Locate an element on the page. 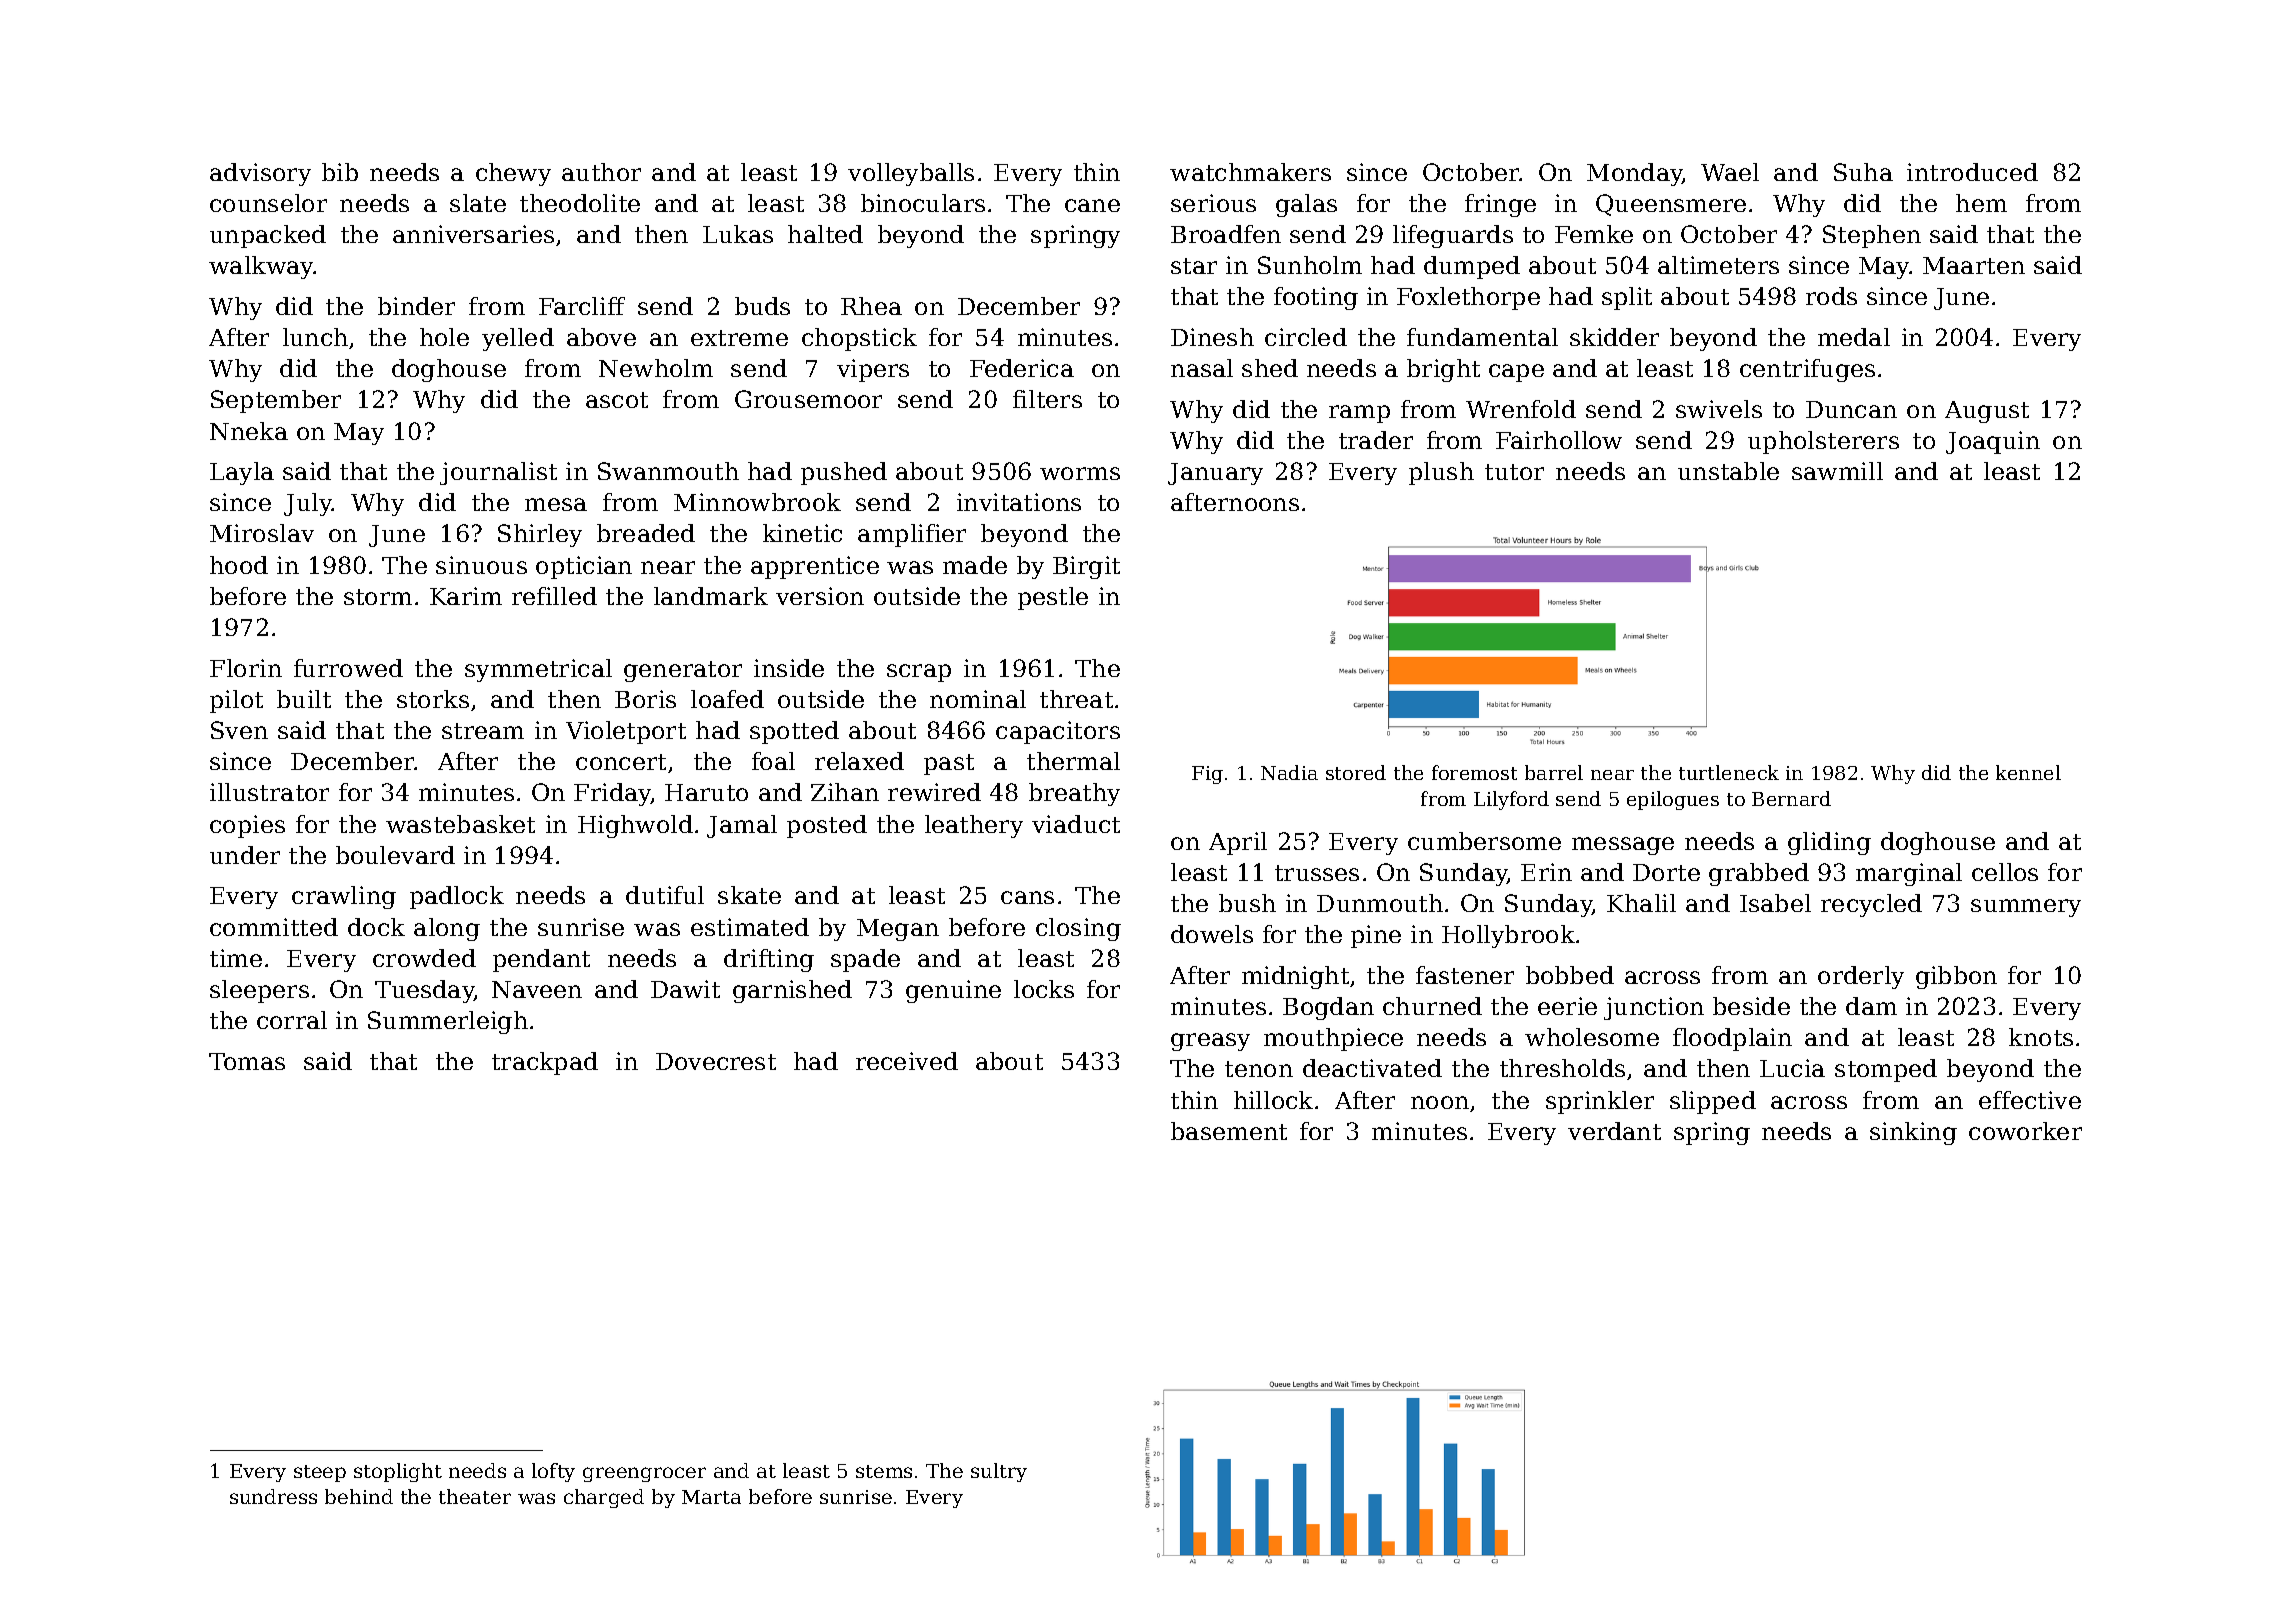 Image resolution: width=2292 pixels, height=1620 pixels. Femke is located at coordinates (1594, 234).
